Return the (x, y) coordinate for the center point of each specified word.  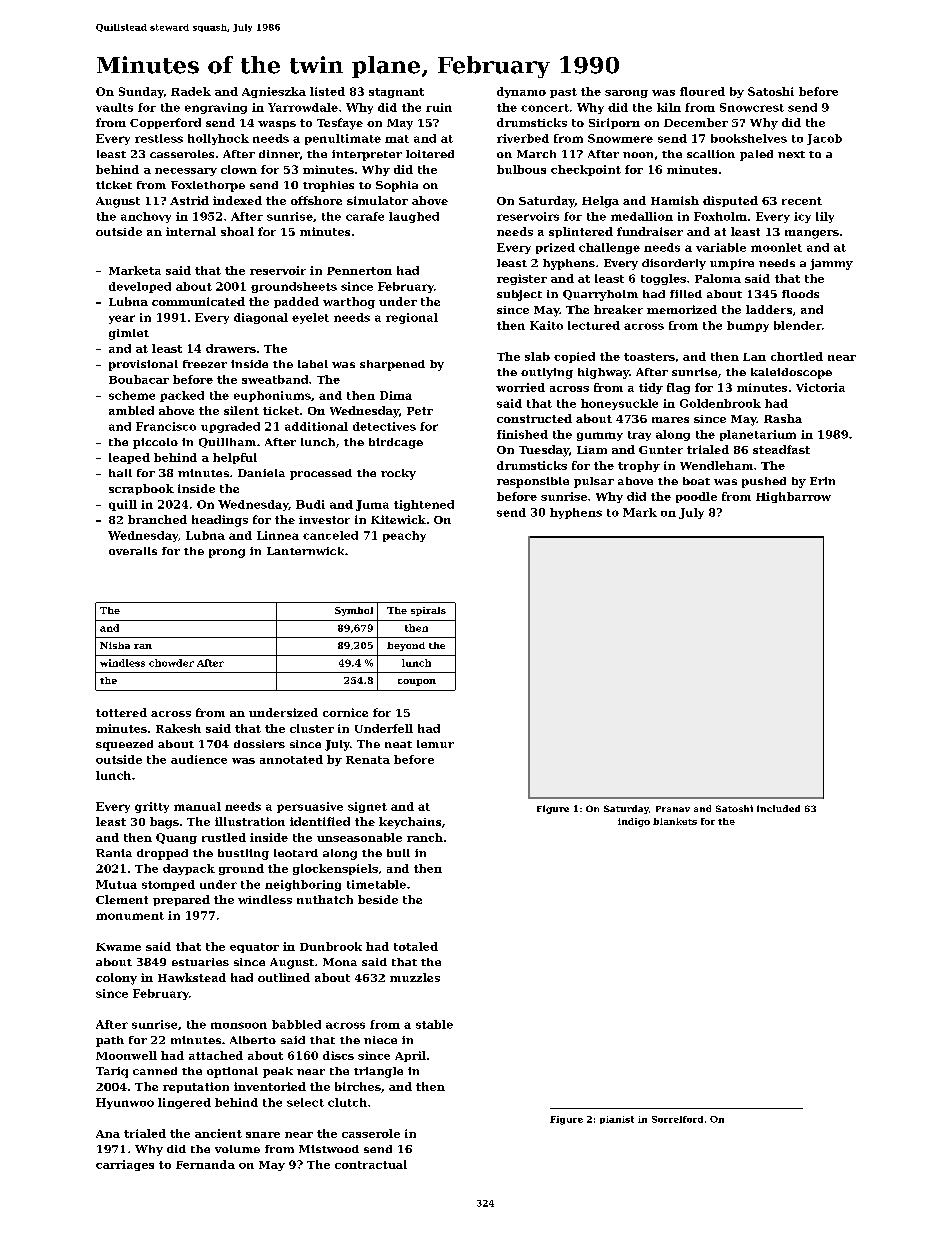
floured (702, 91)
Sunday (141, 92)
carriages (125, 1165)
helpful (235, 458)
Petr (420, 411)
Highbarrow (793, 497)
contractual (371, 1164)
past (563, 93)
